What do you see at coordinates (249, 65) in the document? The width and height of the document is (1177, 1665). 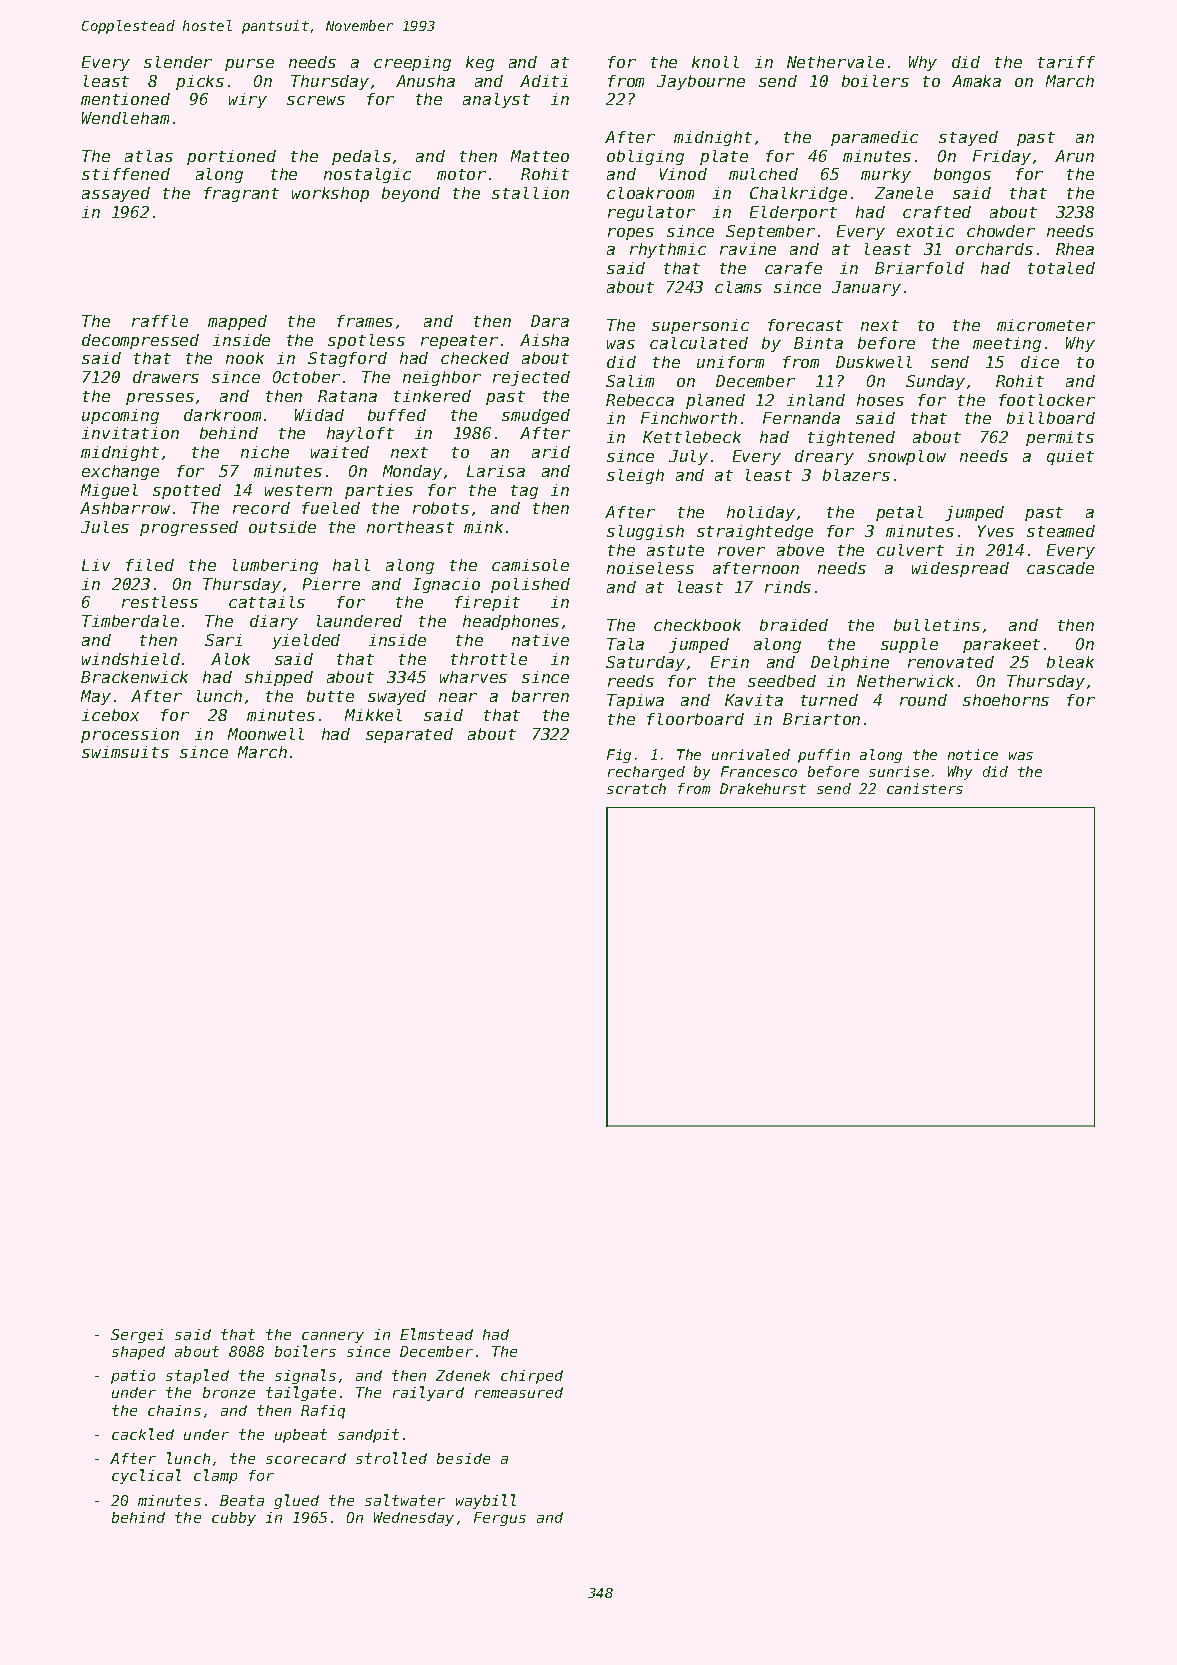 I see `purse` at bounding box center [249, 65].
